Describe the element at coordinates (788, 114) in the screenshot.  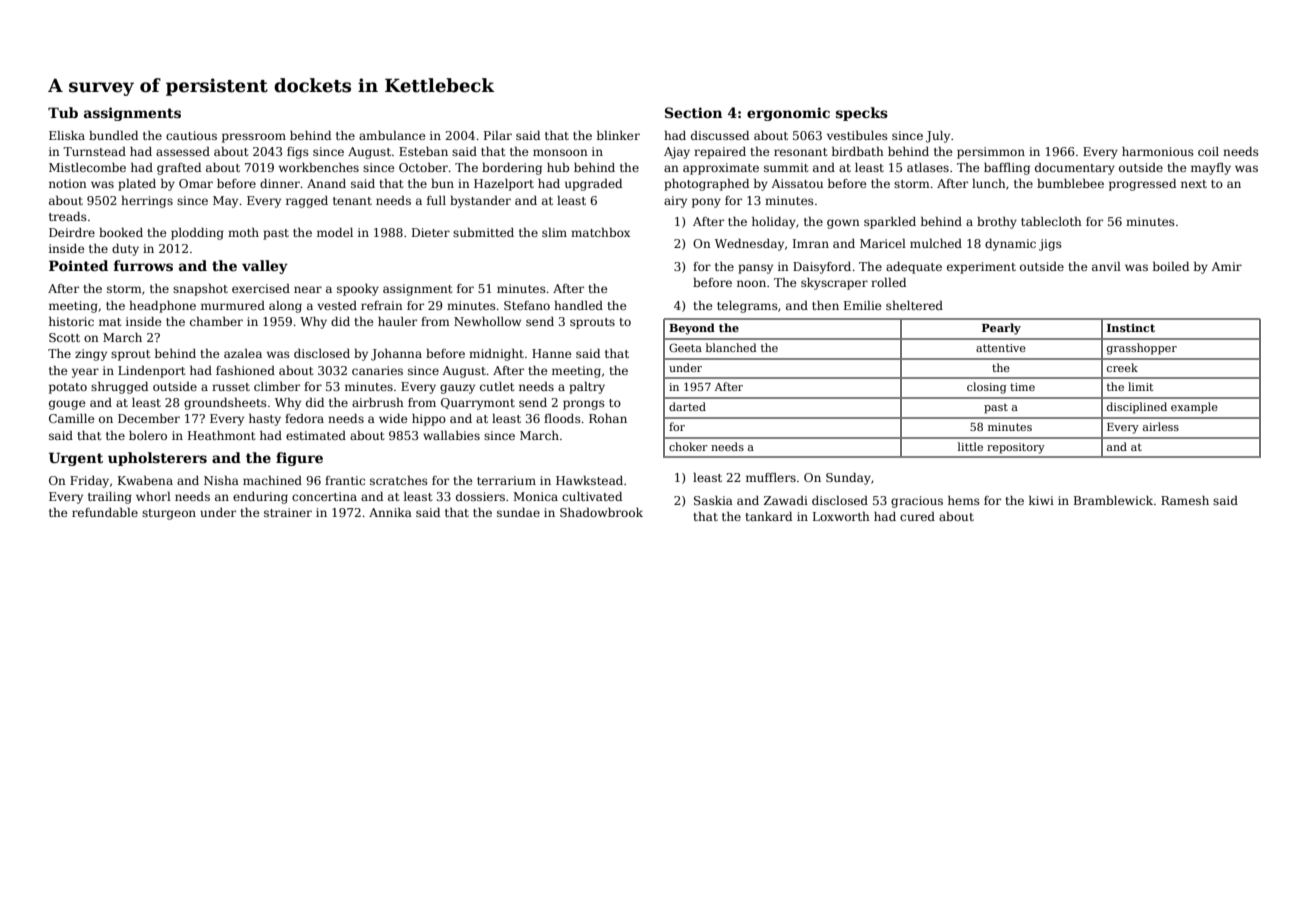
I see `ergonomic` at that location.
